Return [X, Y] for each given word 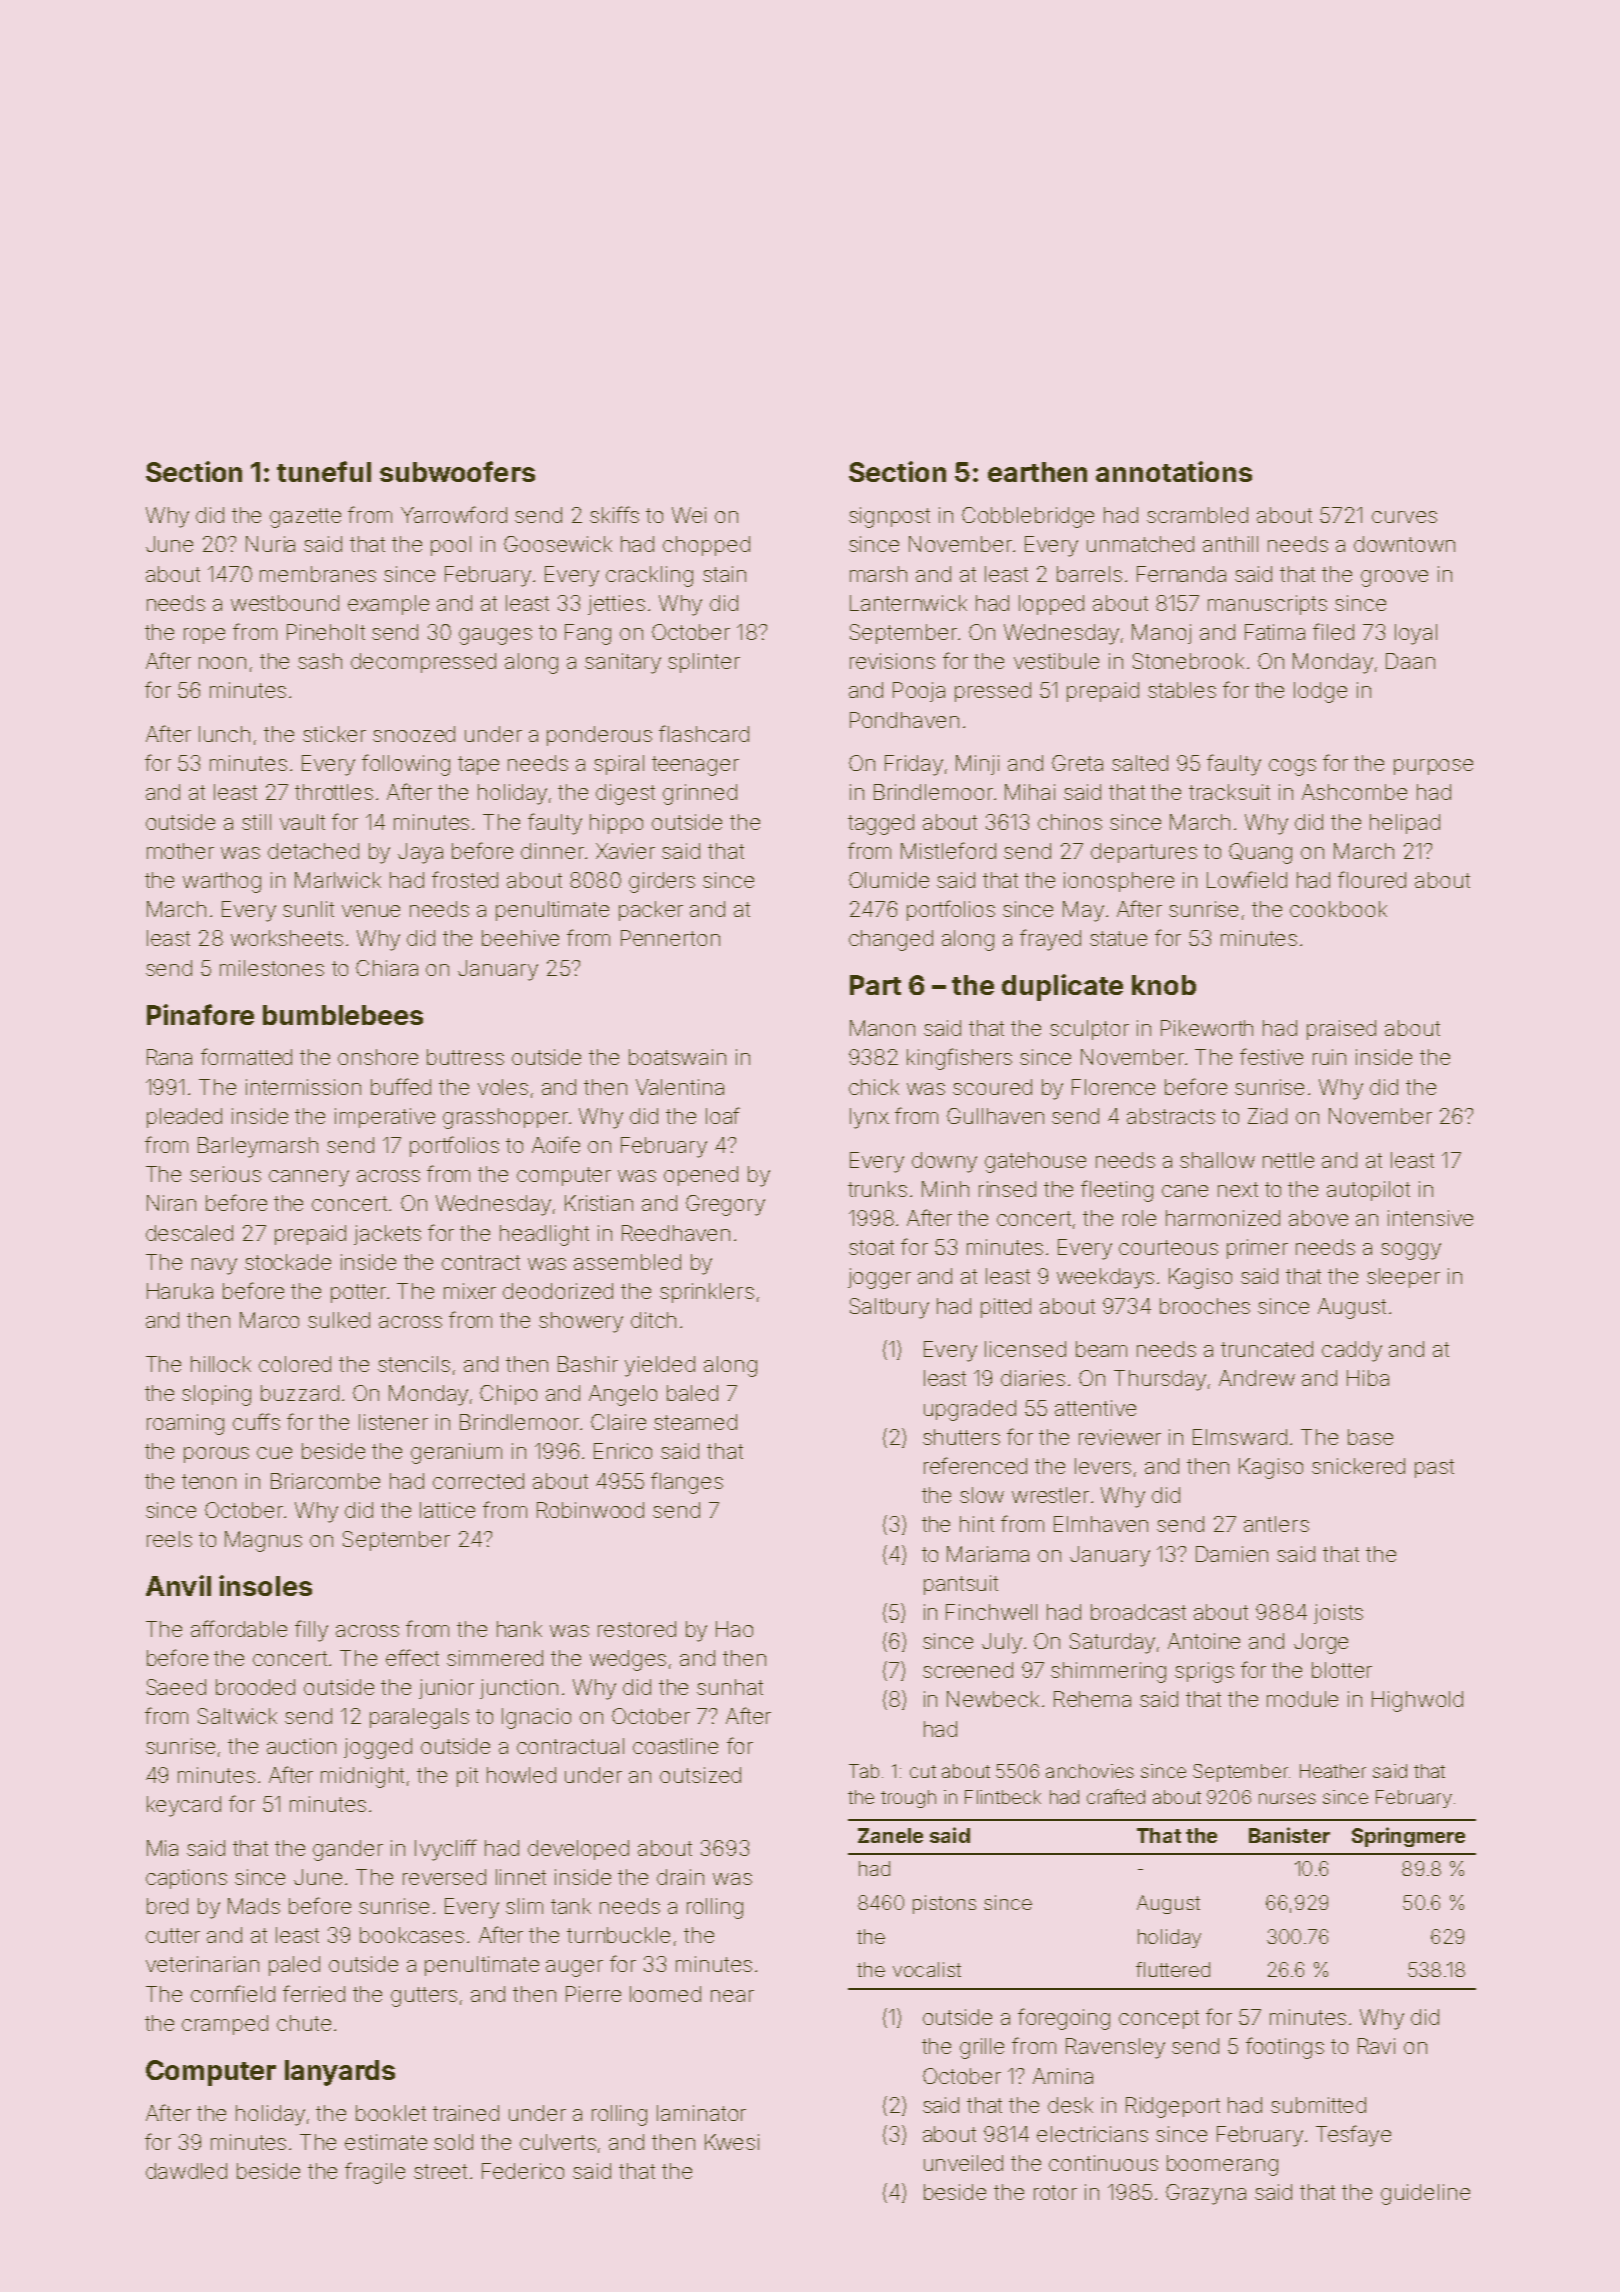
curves [1404, 517]
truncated [1267, 1349]
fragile [375, 2173]
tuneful [324, 471]
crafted [1116, 1796]
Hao [734, 1629]
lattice [447, 1510]
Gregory [725, 1205]
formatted [246, 1056]
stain [724, 574]
